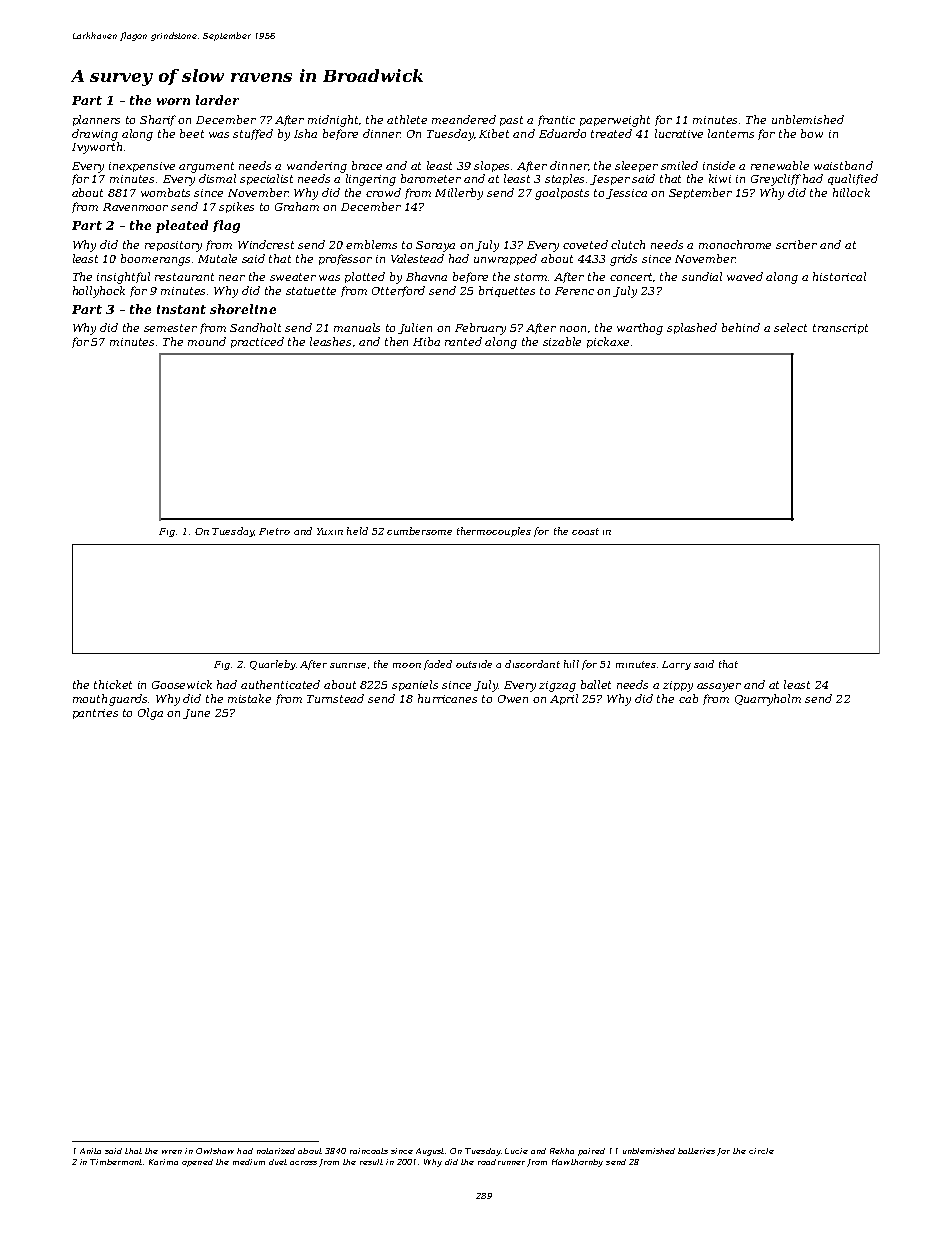  Describe the element at coordinates (274, 531) in the image. I see `Pietro` at that location.
